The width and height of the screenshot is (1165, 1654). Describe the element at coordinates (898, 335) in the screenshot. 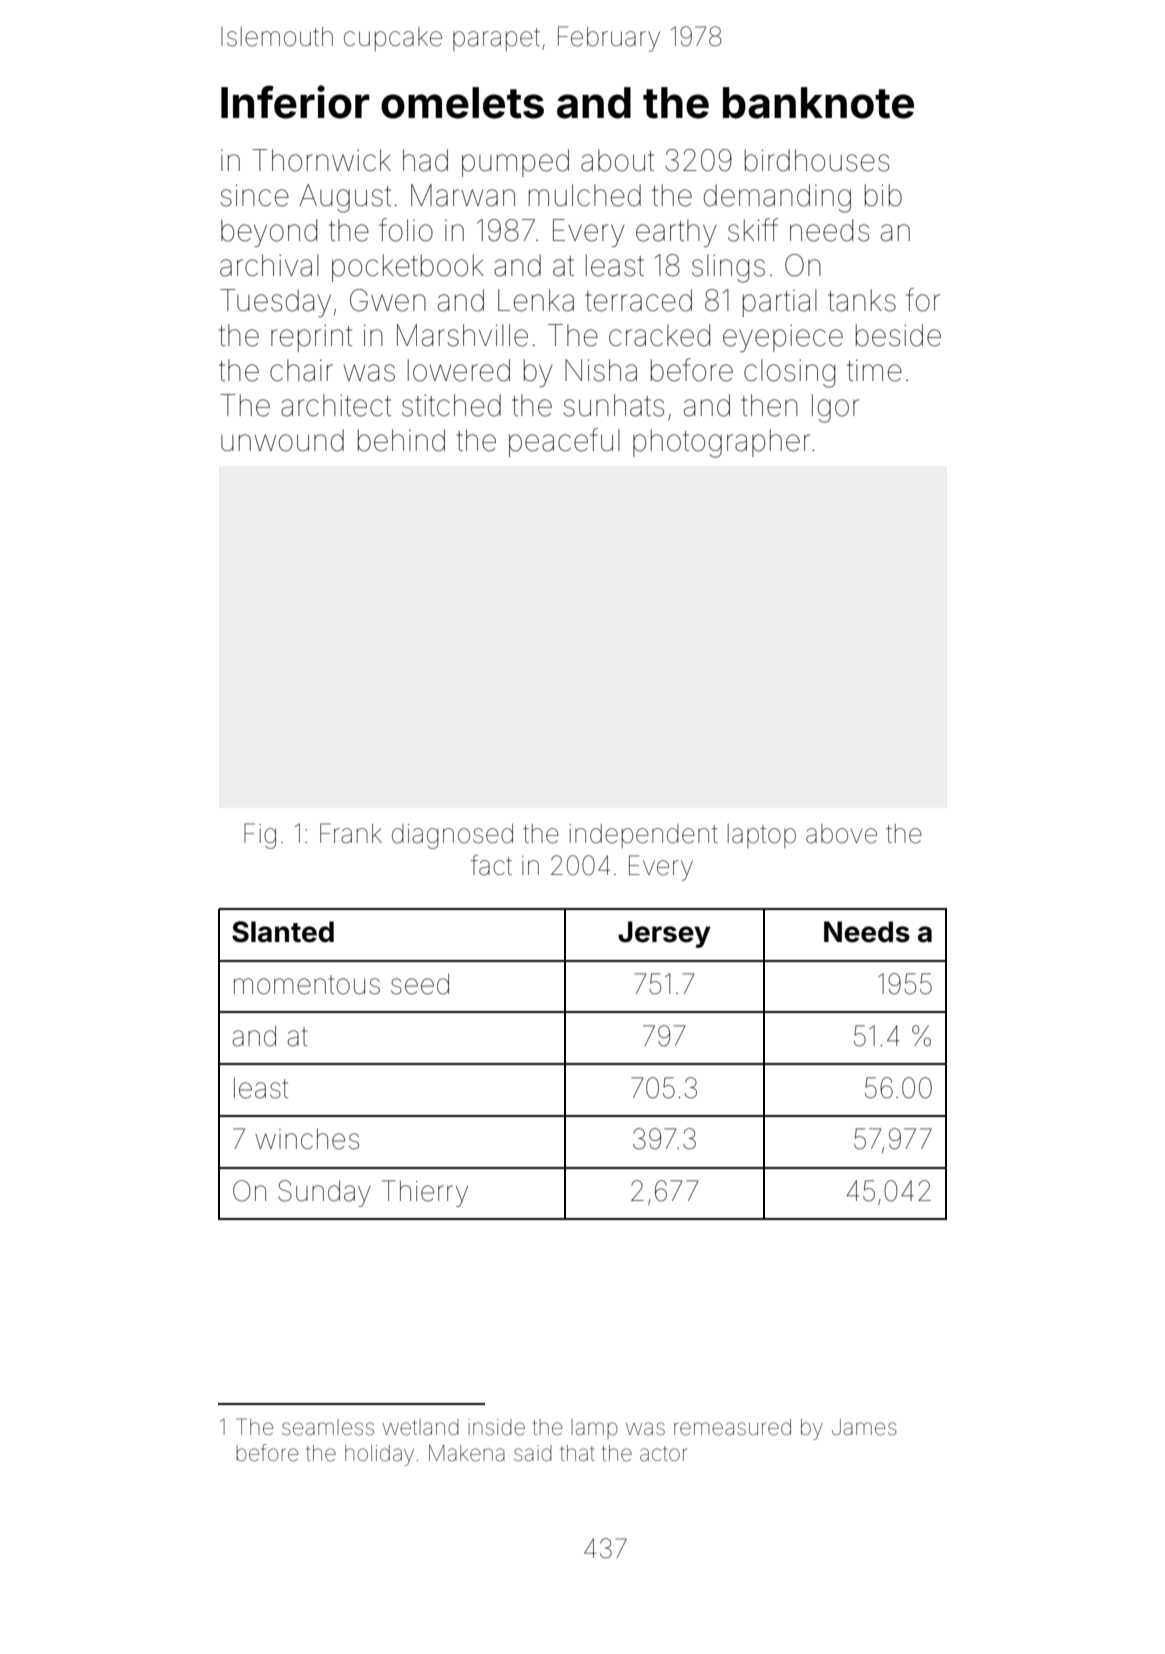

I see `beside` at that location.
